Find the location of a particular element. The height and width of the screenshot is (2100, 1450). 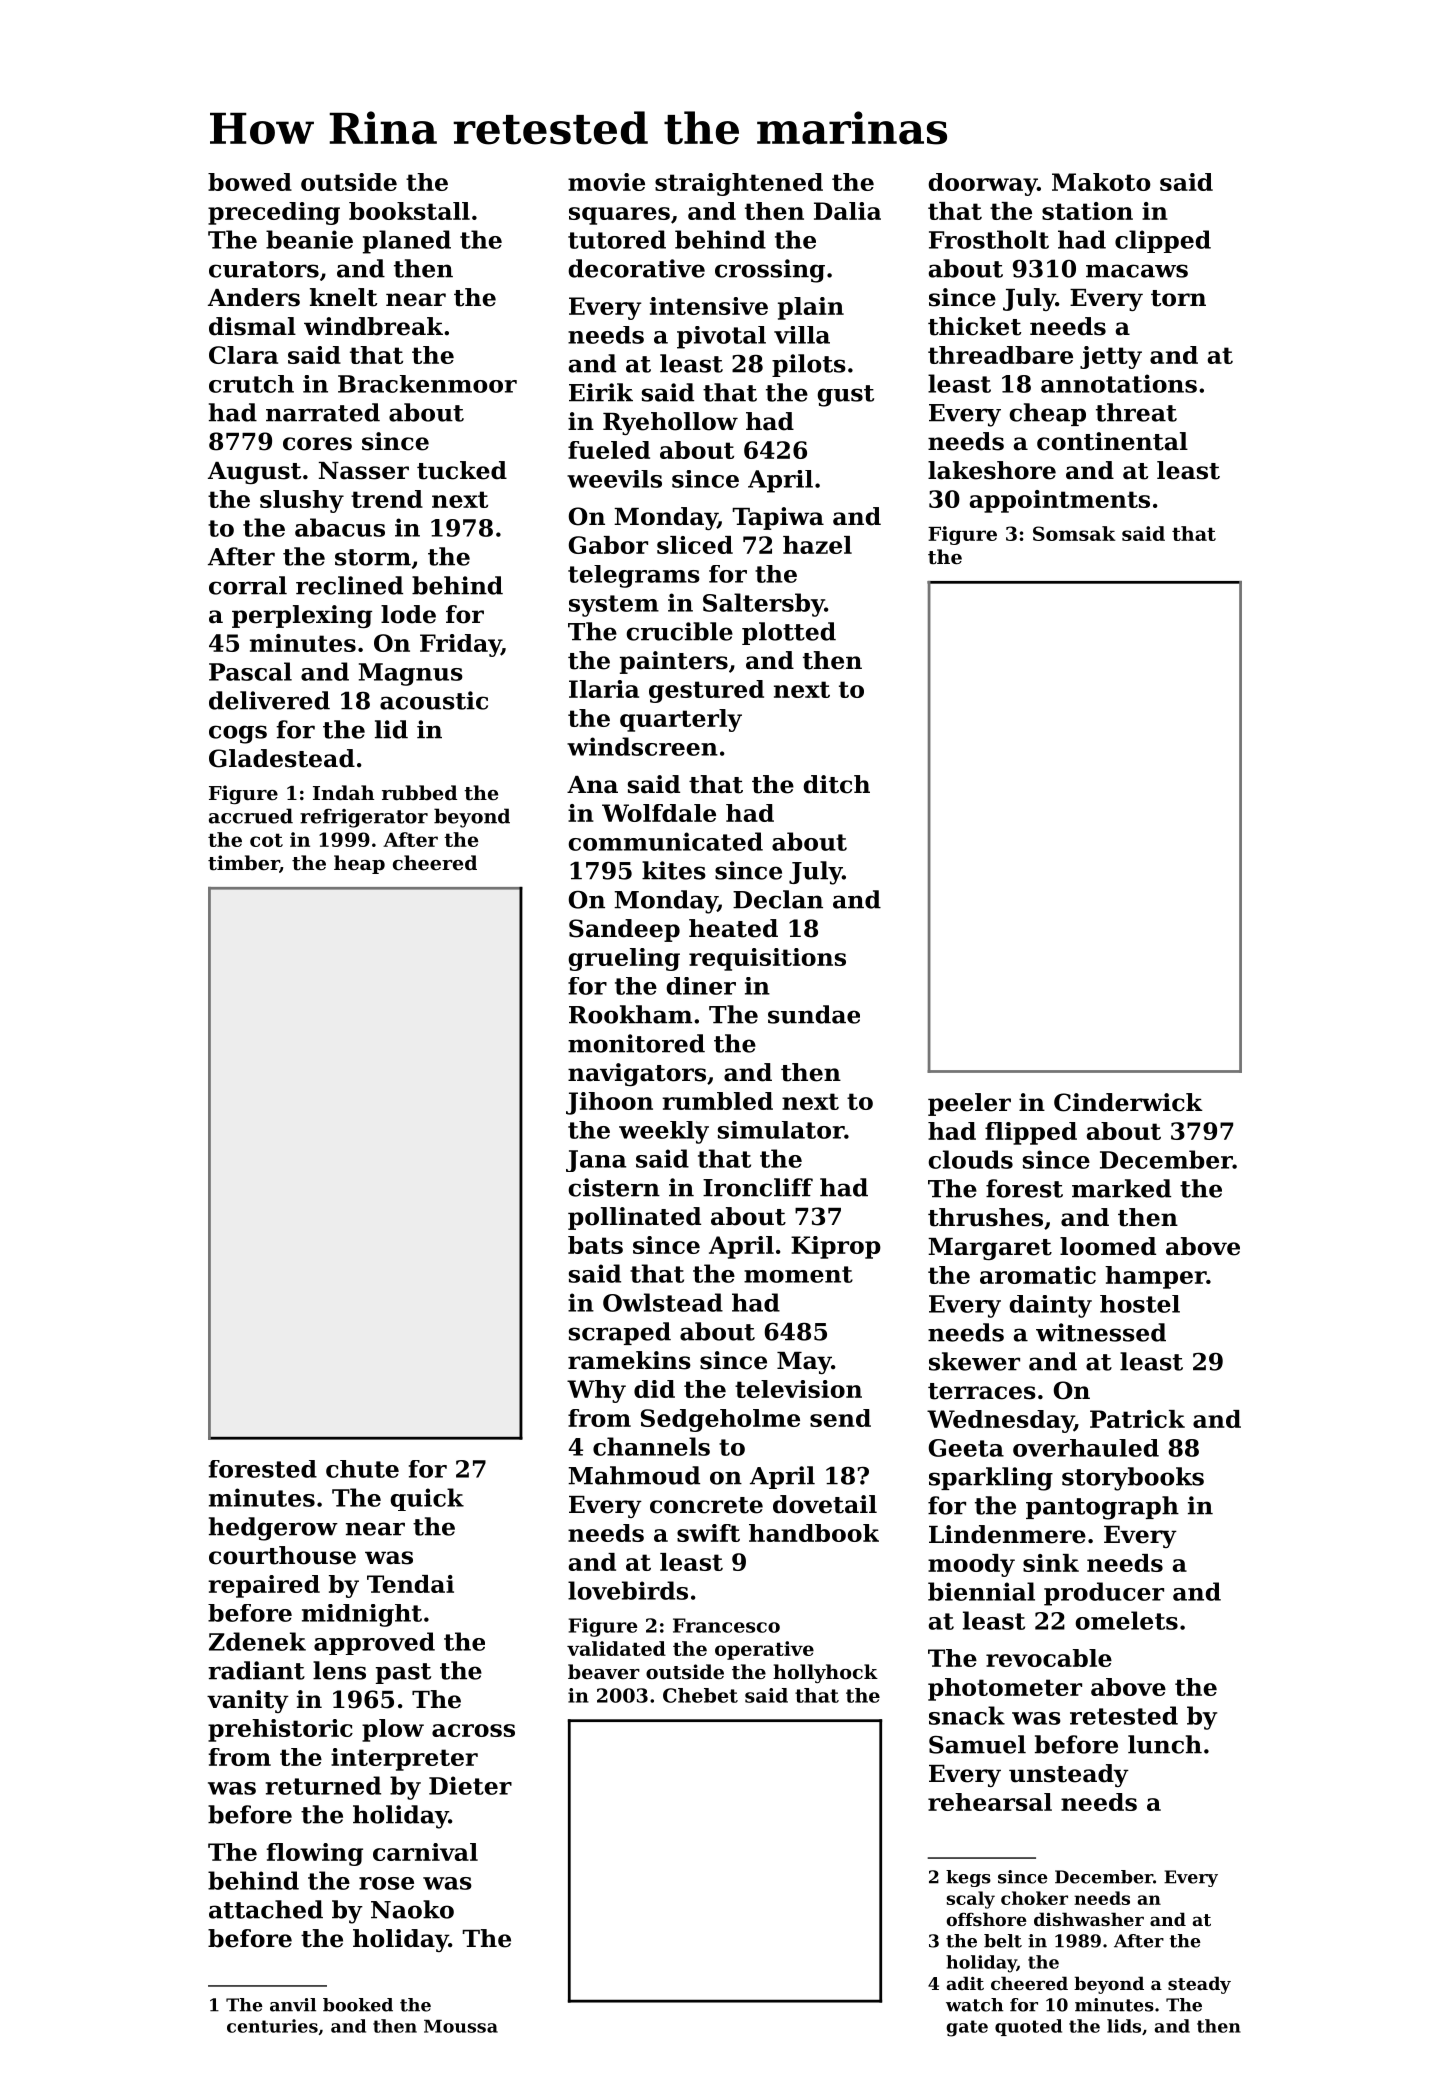

lids is located at coordinates (1124, 2026).
